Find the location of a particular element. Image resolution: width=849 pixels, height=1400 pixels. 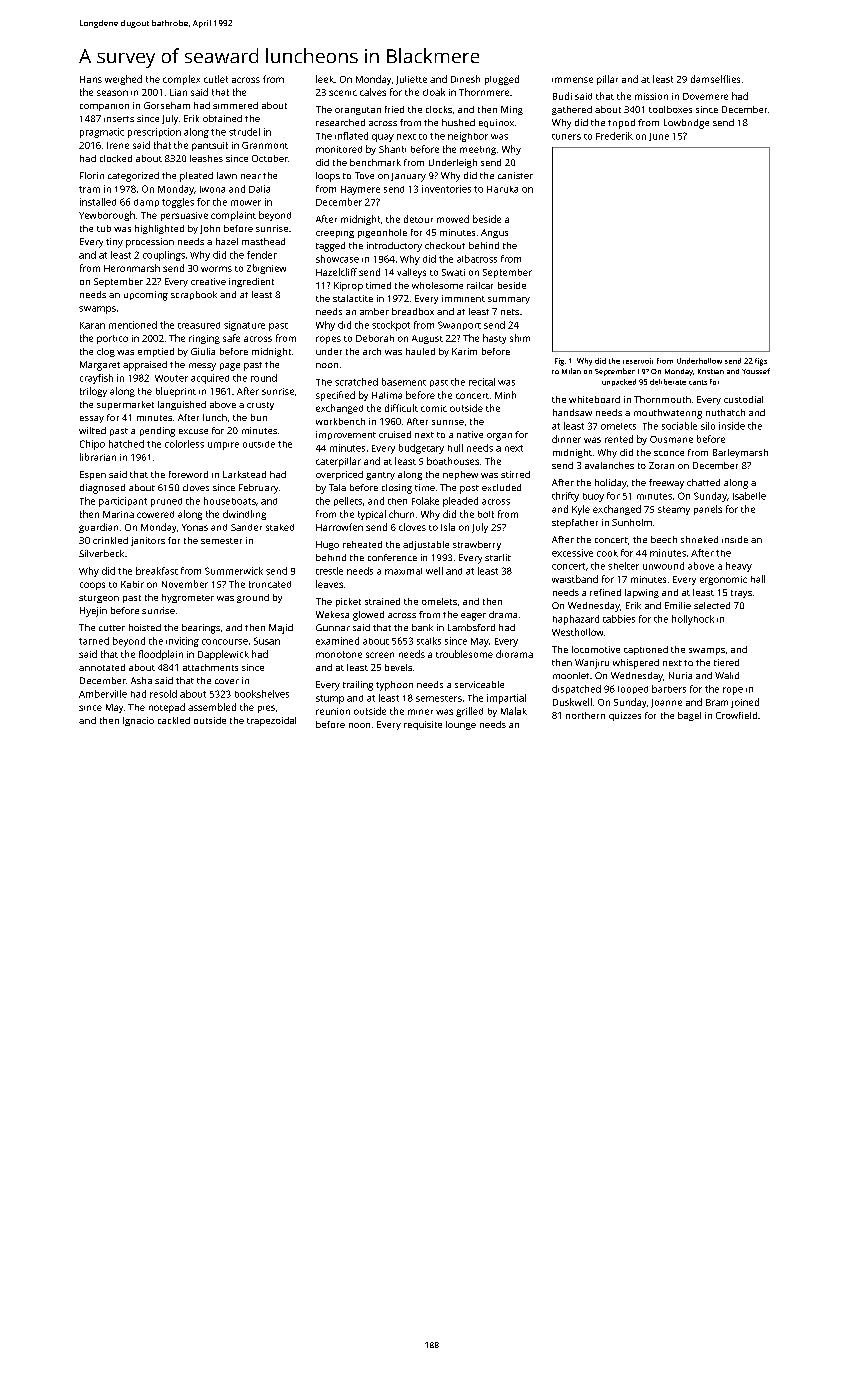

immense is located at coordinates (572, 80).
